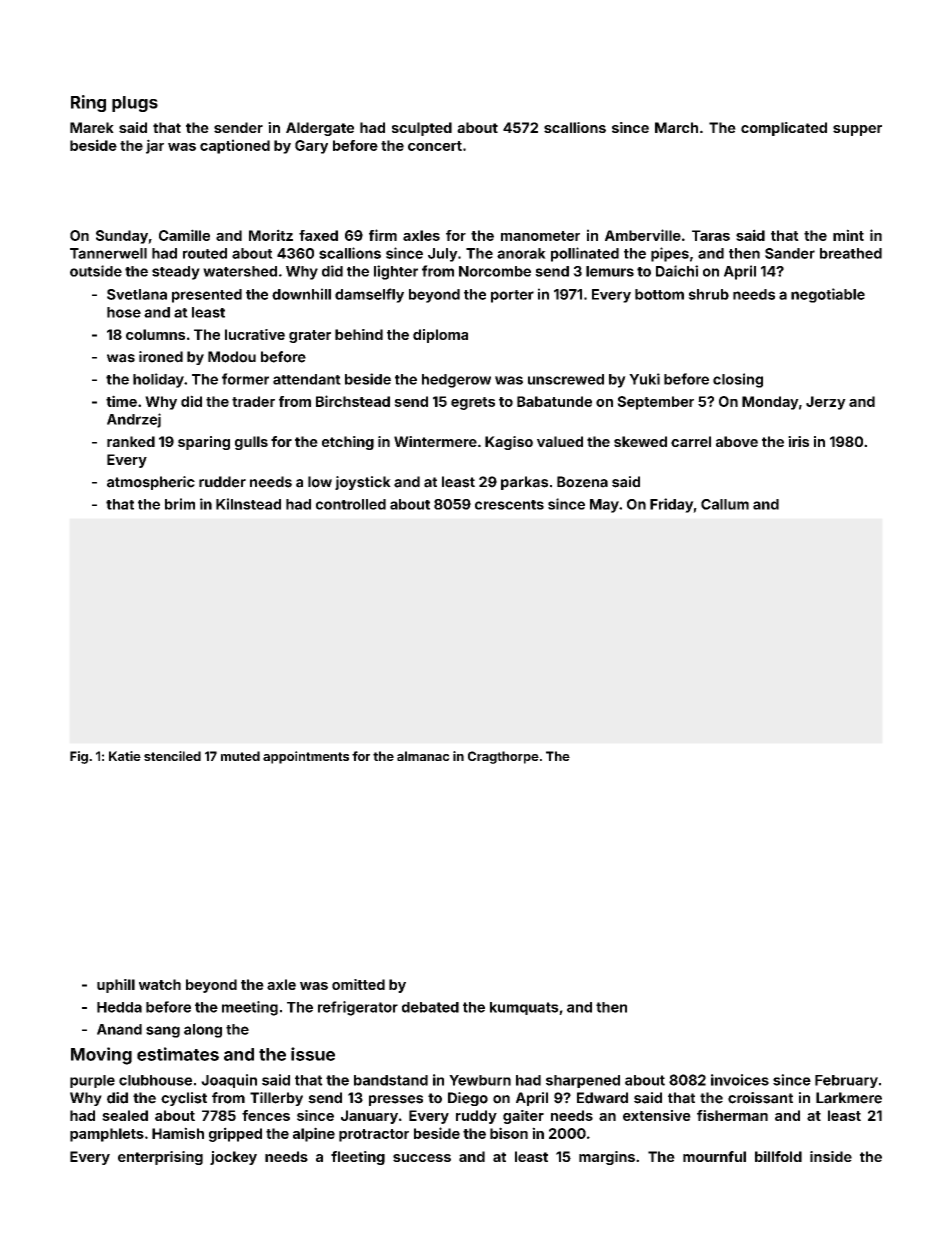  I want to click on faxed, so click(318, 235).
